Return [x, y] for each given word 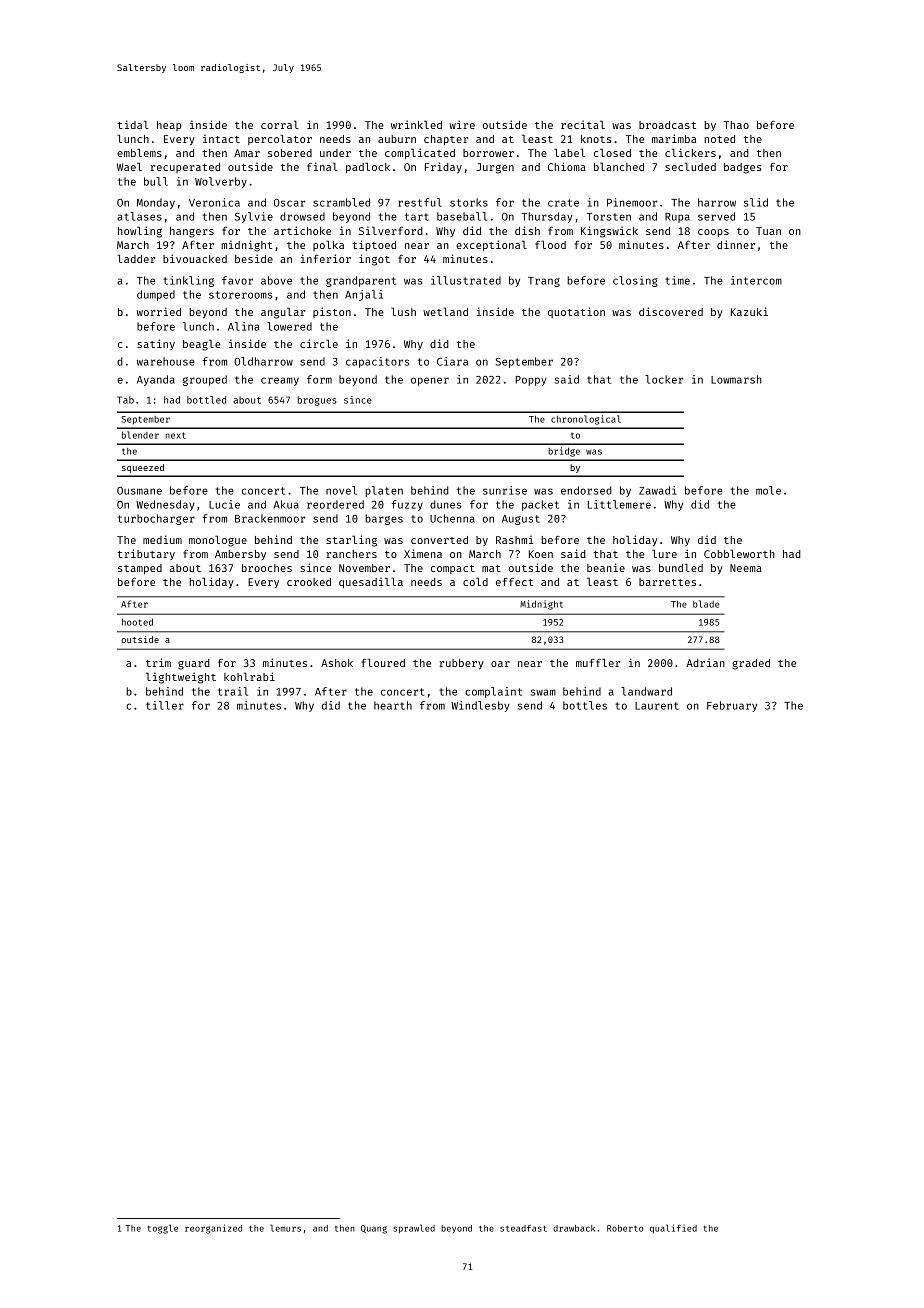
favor [237, 280]
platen [384, 491]
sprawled [414, 1228]
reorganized [213, 1229]
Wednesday [165, 505]
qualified [673, 1229]
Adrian [705, 662]
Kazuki [749, 311]
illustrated [466, 280]
